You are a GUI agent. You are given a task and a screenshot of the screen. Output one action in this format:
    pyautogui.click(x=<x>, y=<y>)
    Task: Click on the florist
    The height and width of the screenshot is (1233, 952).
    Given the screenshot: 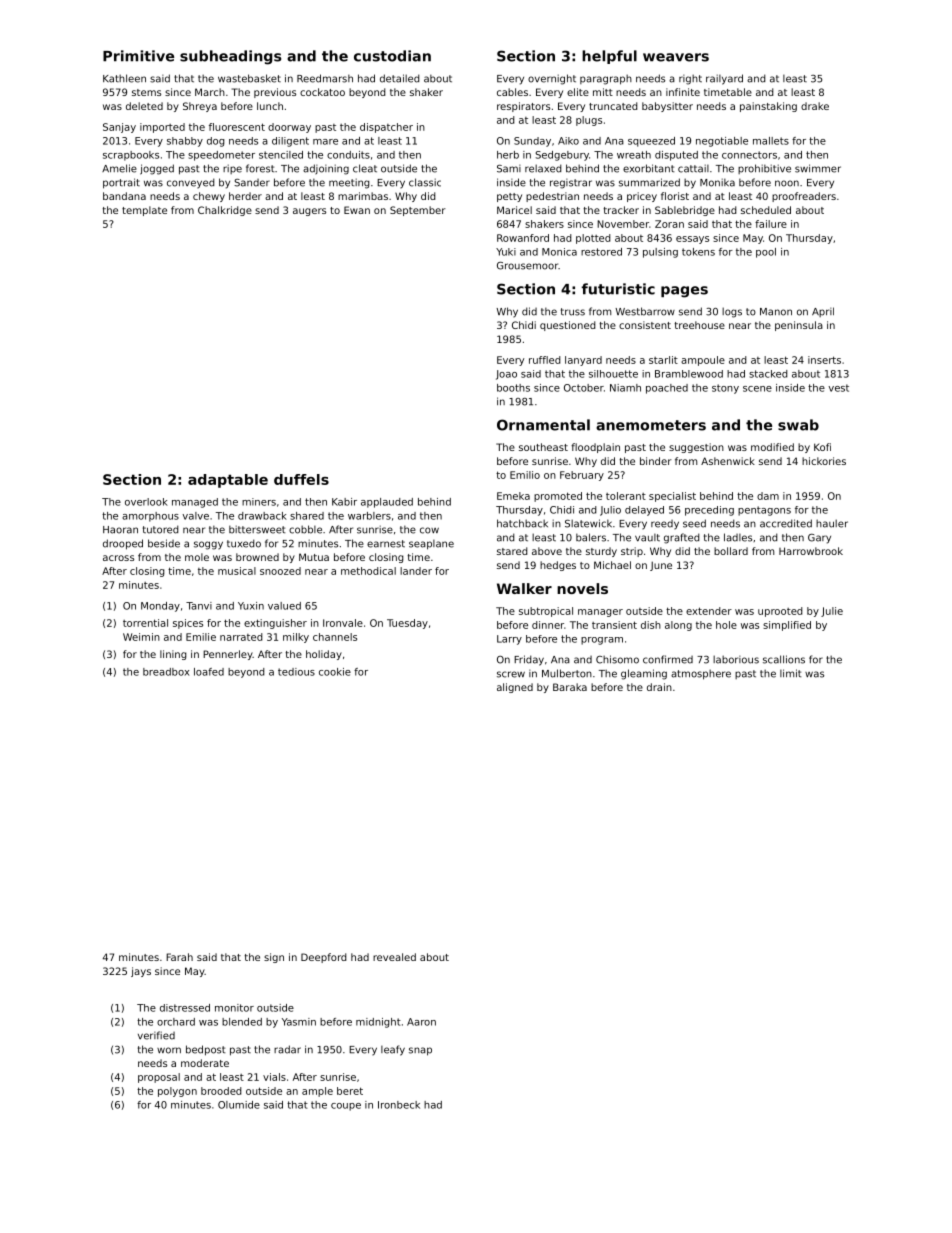 What is the action you would take?
    pyautogui.click(x=675, y=196)
